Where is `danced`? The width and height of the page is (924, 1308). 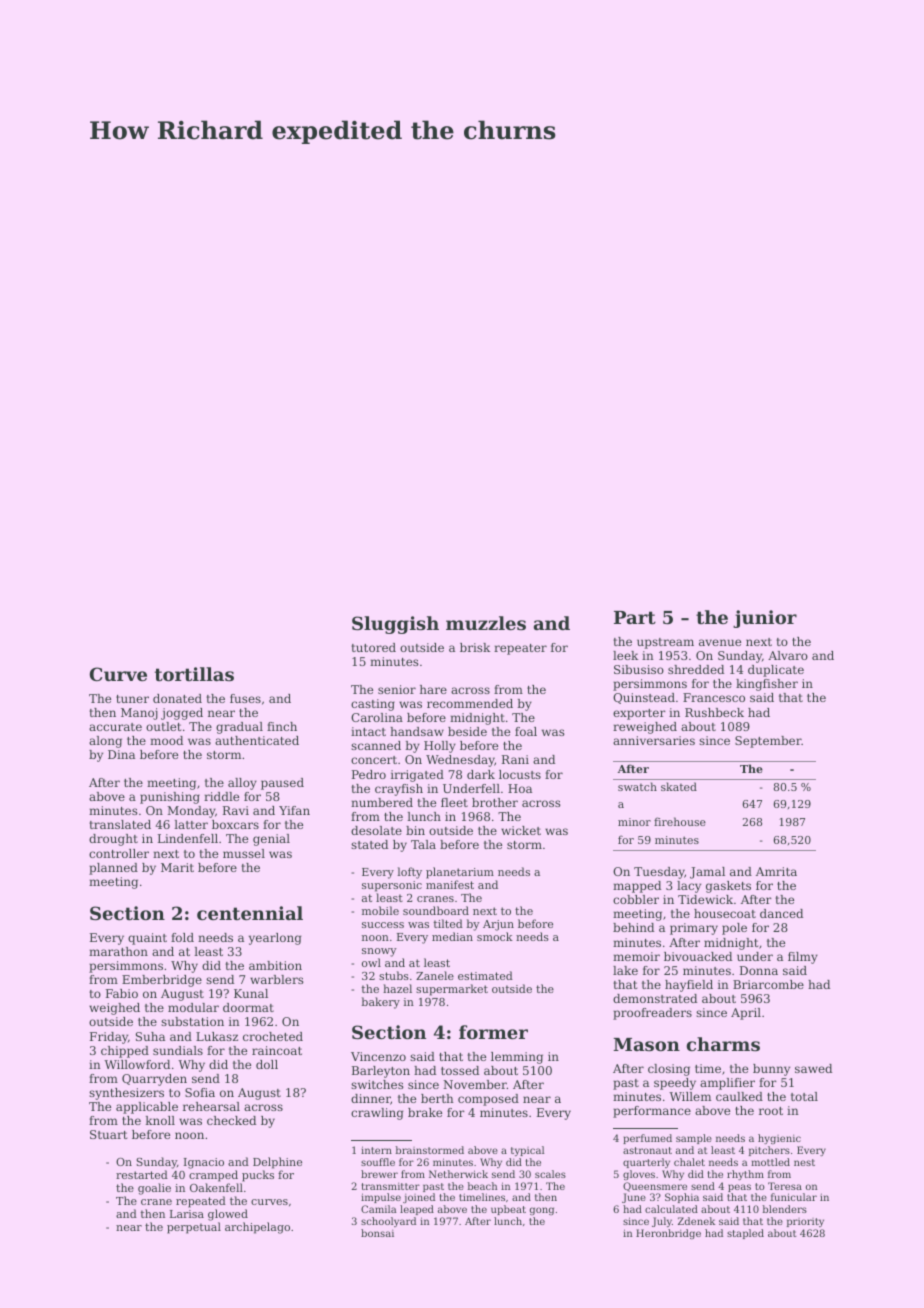 danced is located at coordinates (781, 913).
